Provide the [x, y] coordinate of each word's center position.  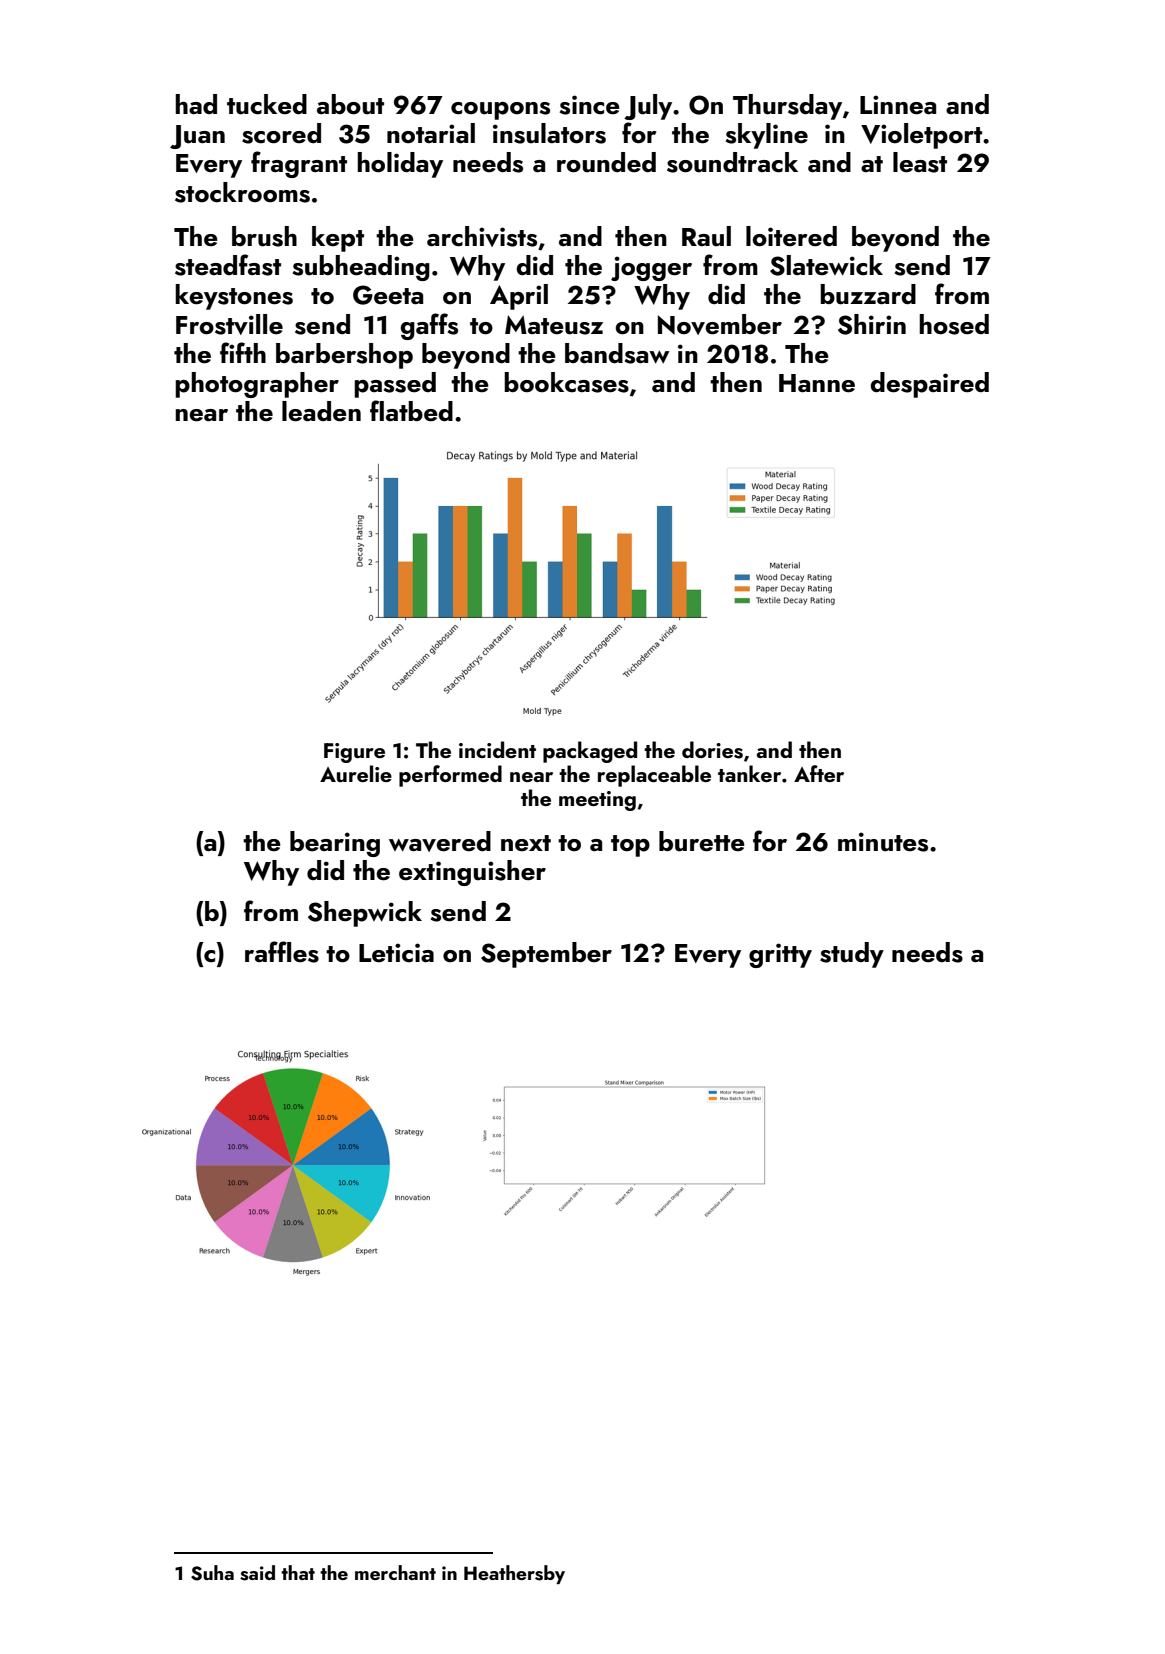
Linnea [898, 105]
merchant [395, 1572]
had [196, 104]
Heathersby [514, 1574]
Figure [354, 753]
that [298, 1572]
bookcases [566, 382]
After [819, 773]
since [590, 105]
